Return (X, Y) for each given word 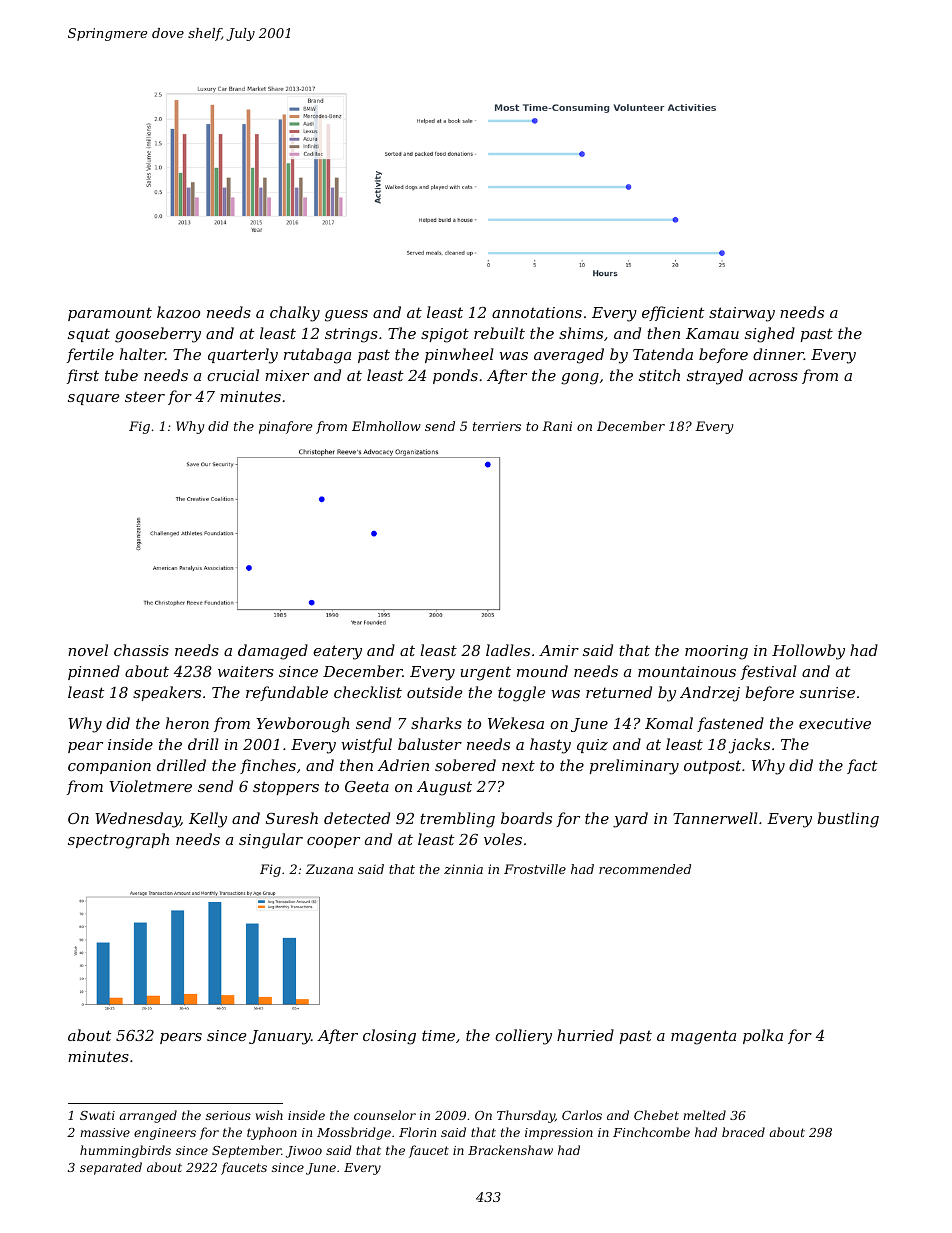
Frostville (535, 869)
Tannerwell (715, 818)
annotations (537, 312)
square (93, 399)
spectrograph (118, 841)
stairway (742, 314)
